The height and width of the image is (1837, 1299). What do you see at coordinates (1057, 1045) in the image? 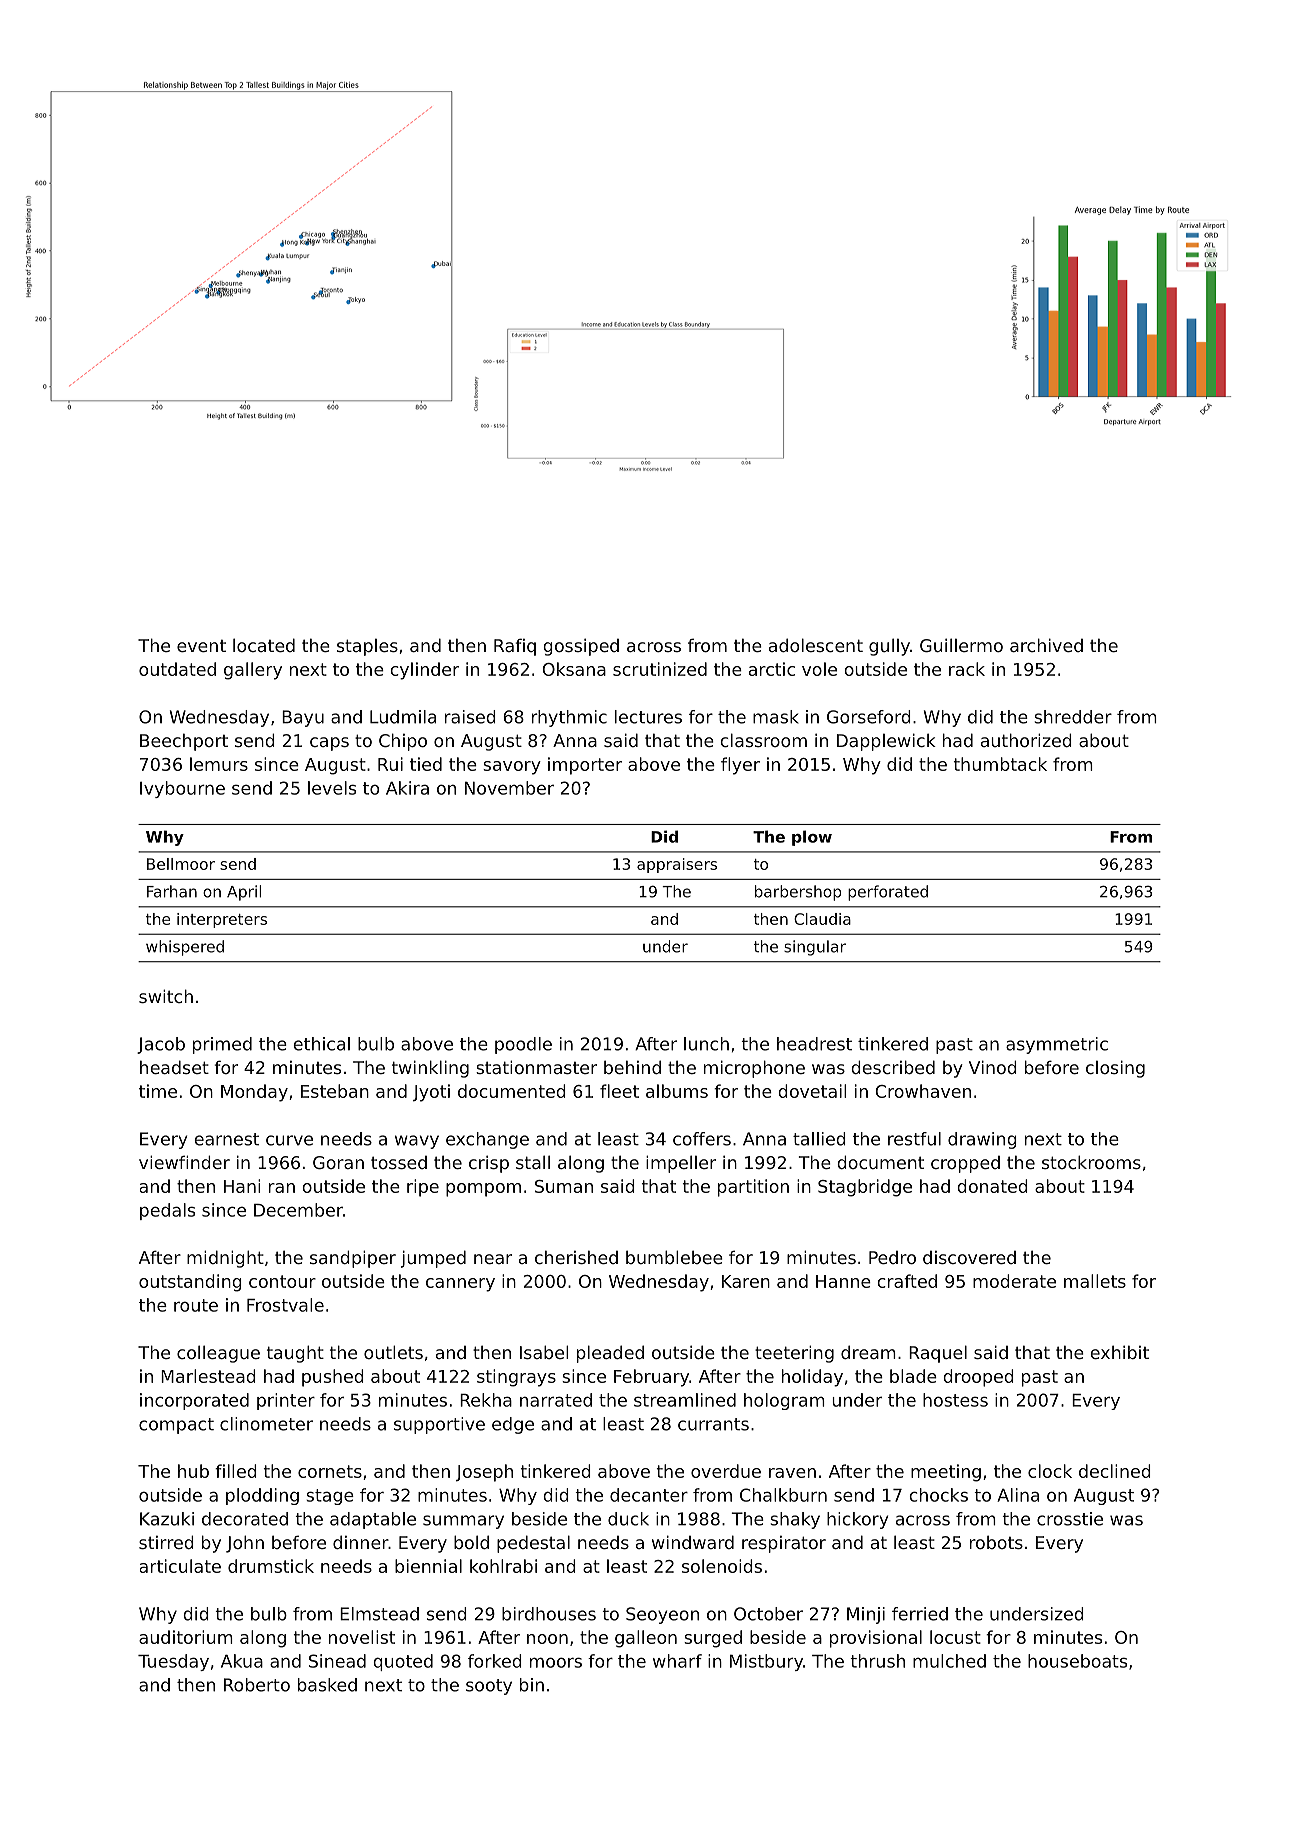
I see `asymmetric` at bounding box center [1057, 1045].
